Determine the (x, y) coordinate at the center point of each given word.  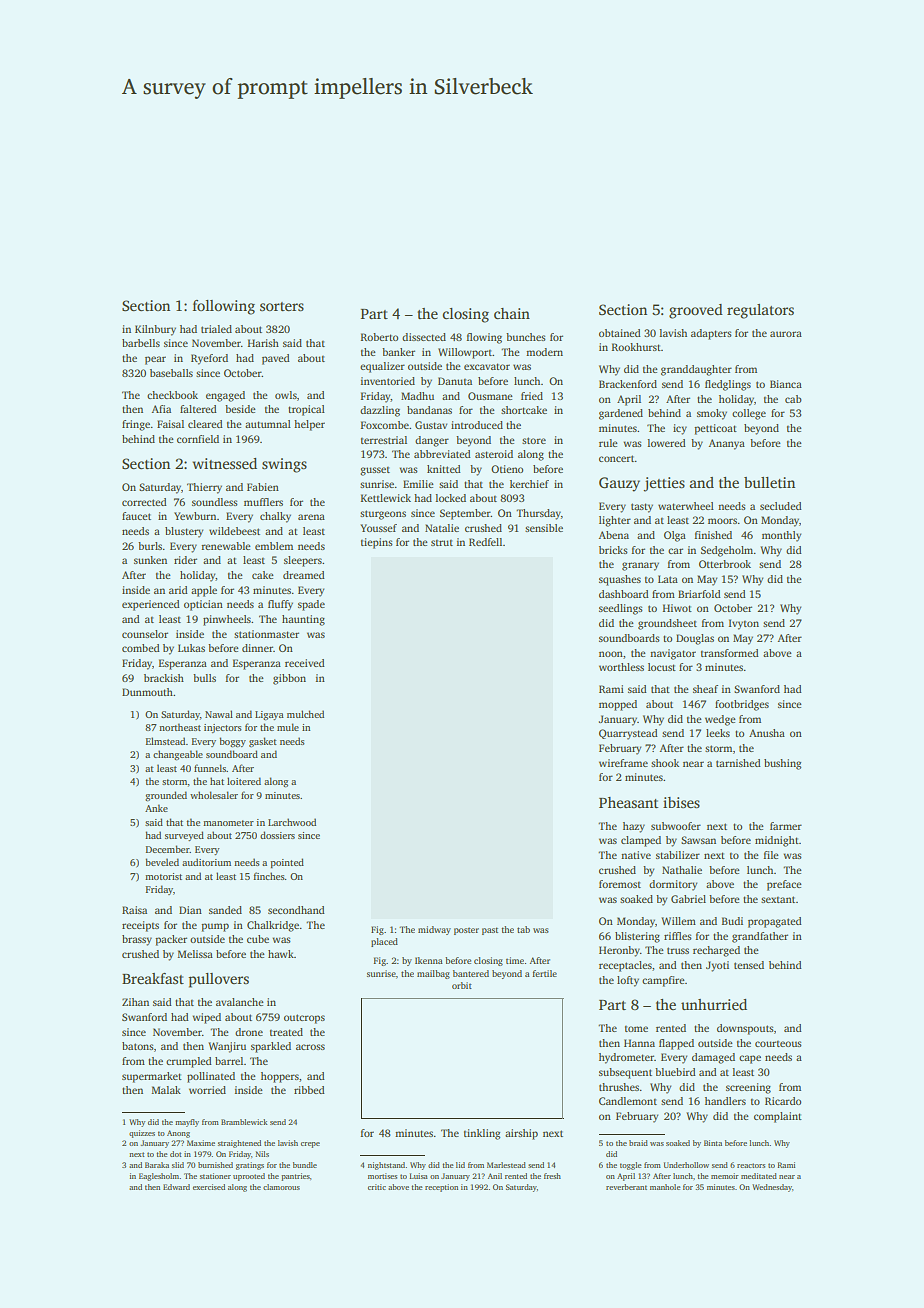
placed (384, 942)
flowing (484, 338)
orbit (462, 985)
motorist (163, 876)
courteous (778, 1044)
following (224, 307)
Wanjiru (227, 1047)
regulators (760, 311)
